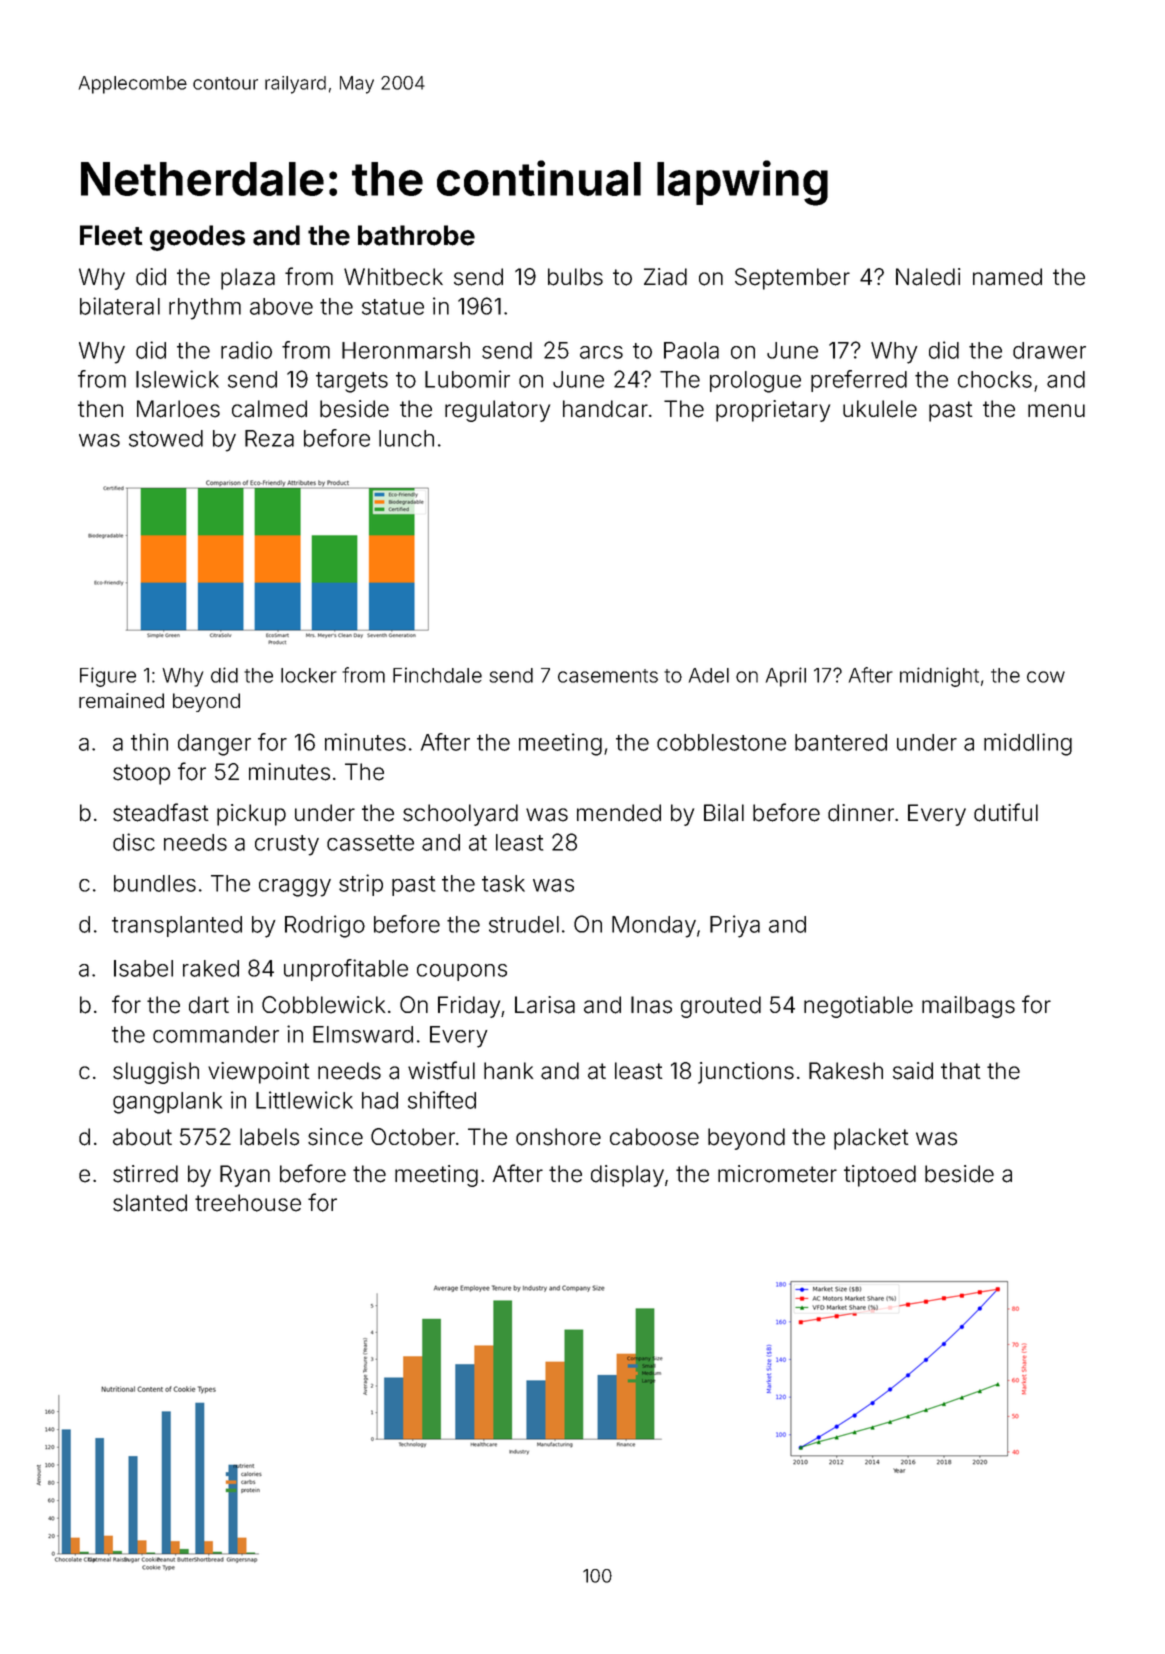  What do you see at coordinates (859, 381) in the image?
I see `preferred` at bounding box center [859, 381].
